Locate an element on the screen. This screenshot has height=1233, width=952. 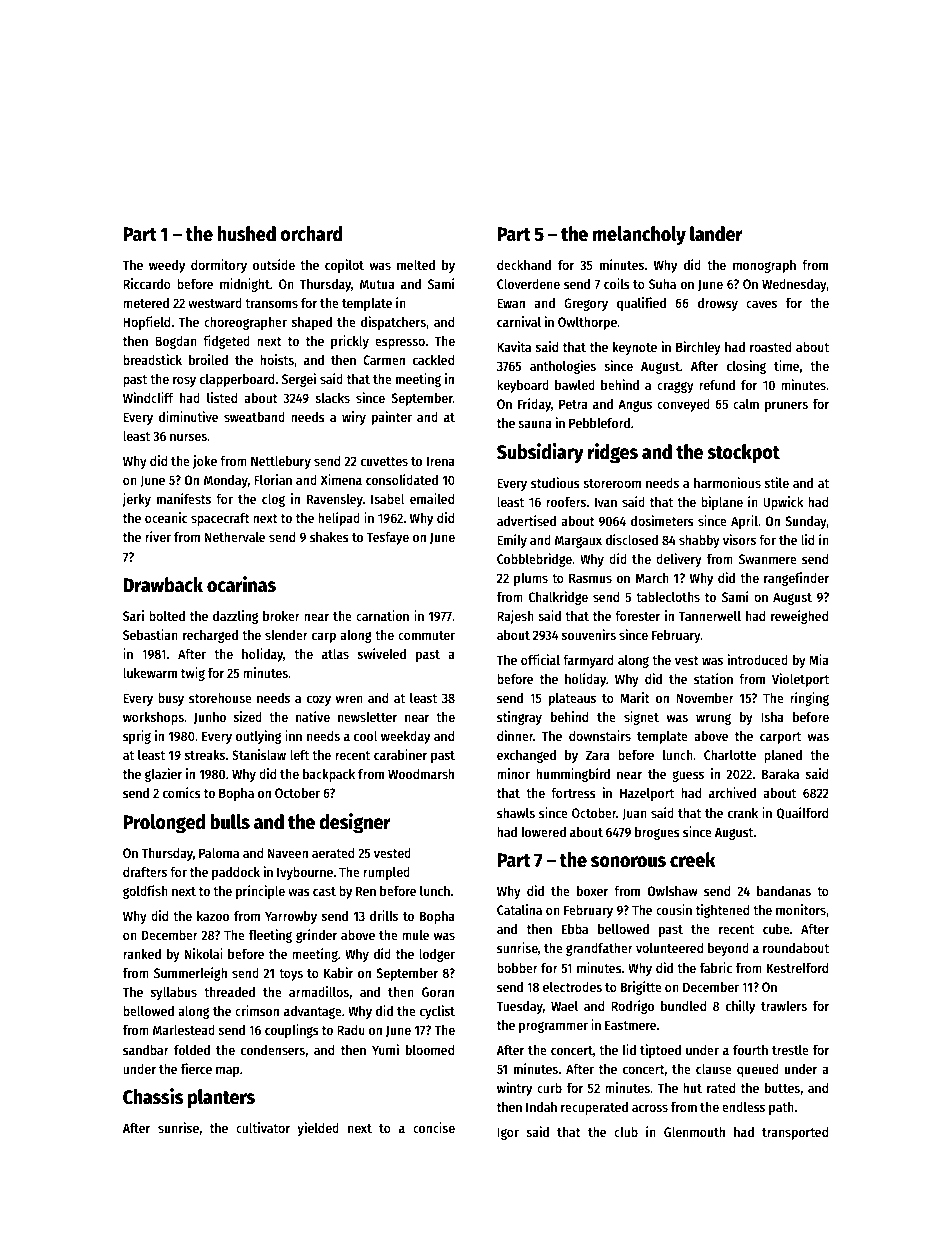
dazzling is located at coordinates (235, 617).
